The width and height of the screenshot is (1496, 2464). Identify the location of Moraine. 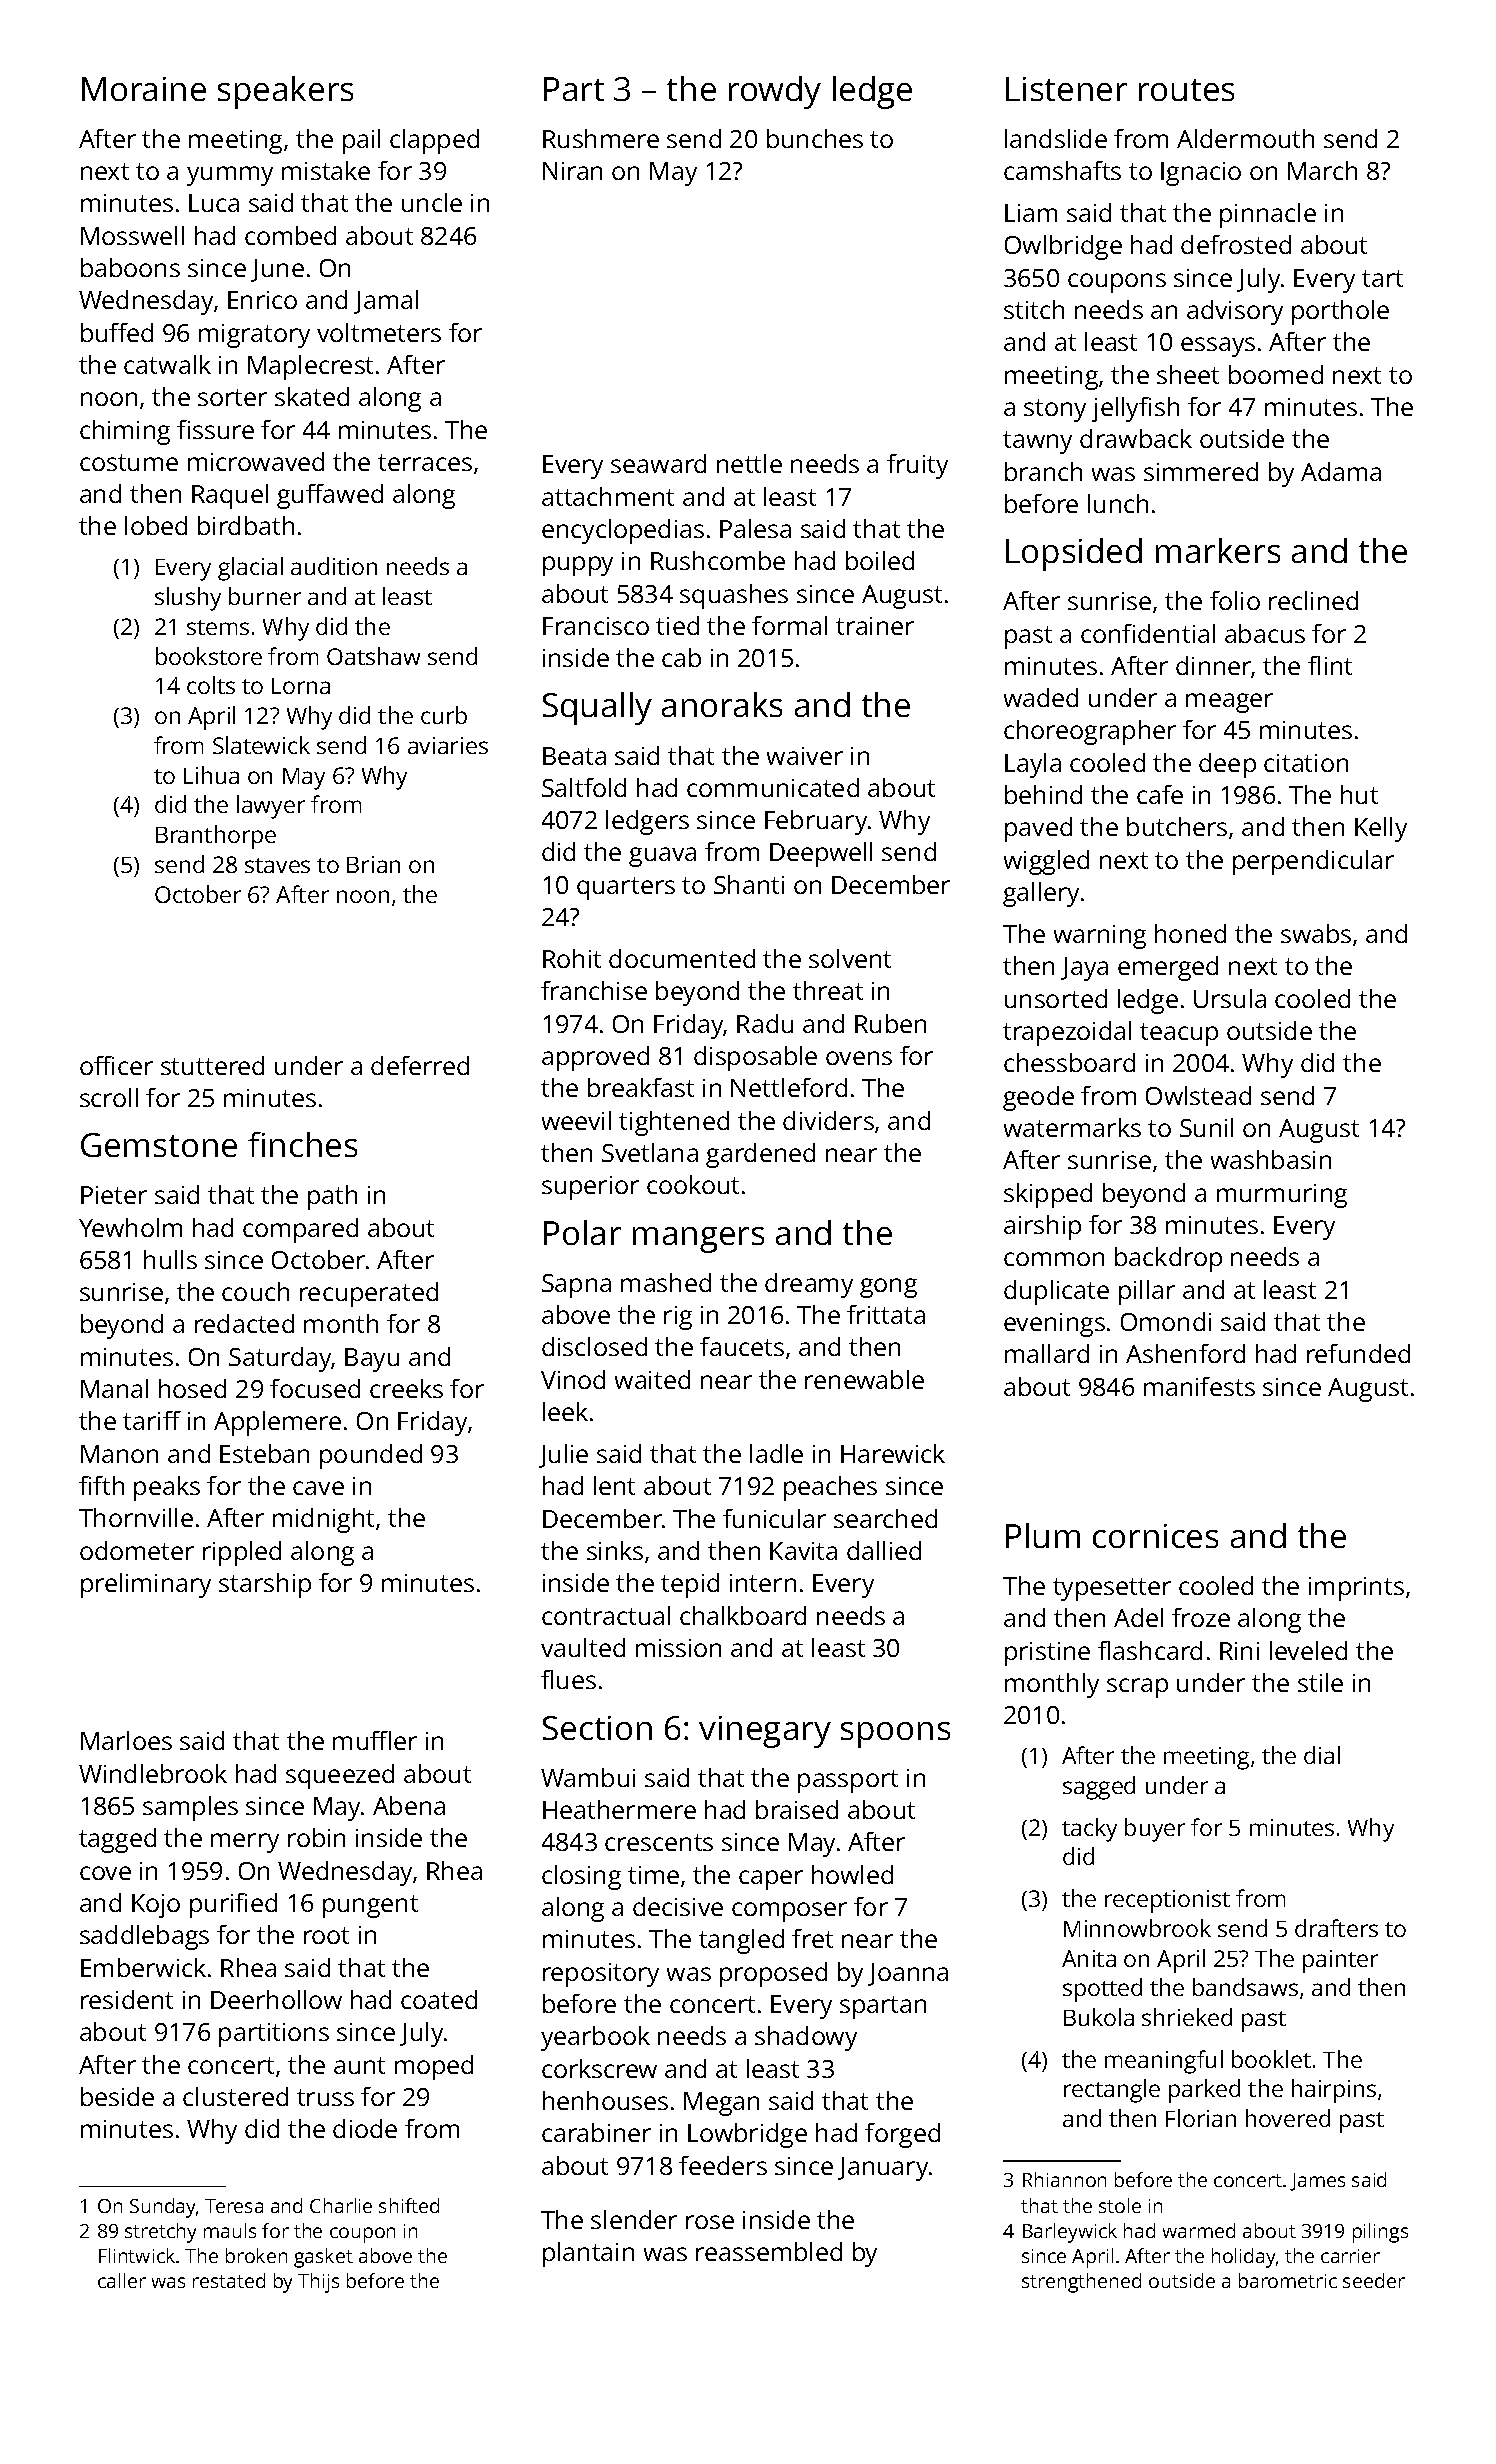
(144, 89).
